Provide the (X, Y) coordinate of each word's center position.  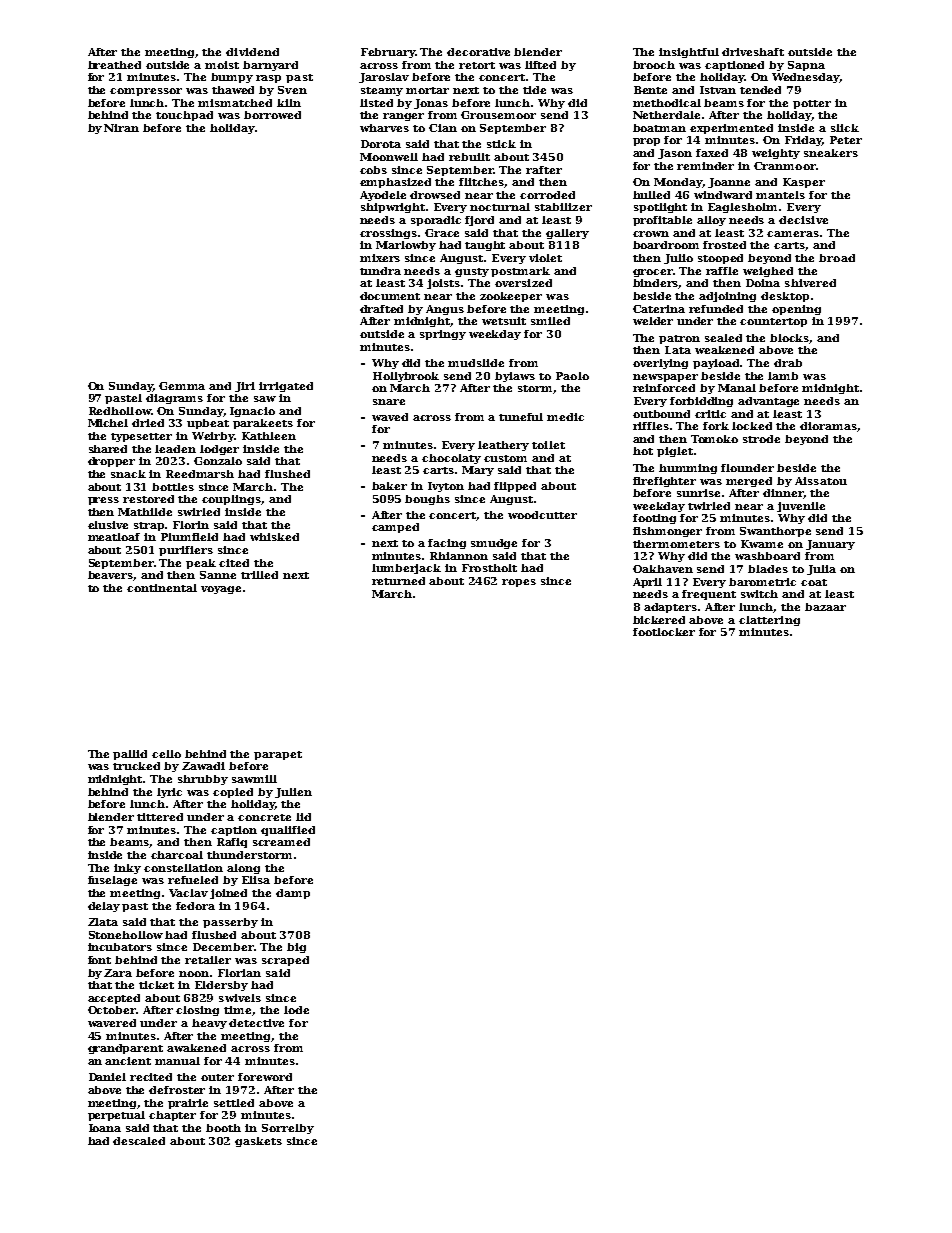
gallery (567, 234)
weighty (776, 154)
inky (127, 869)
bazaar (825, 607)
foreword (265, 1077)
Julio (678, 259)
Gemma (182, 386)
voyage (221, 590)
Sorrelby (288, 1129)
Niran (121, 128)
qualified (288, 831)
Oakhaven (663, 569)
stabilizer (563, 207)
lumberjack (406, 569)
